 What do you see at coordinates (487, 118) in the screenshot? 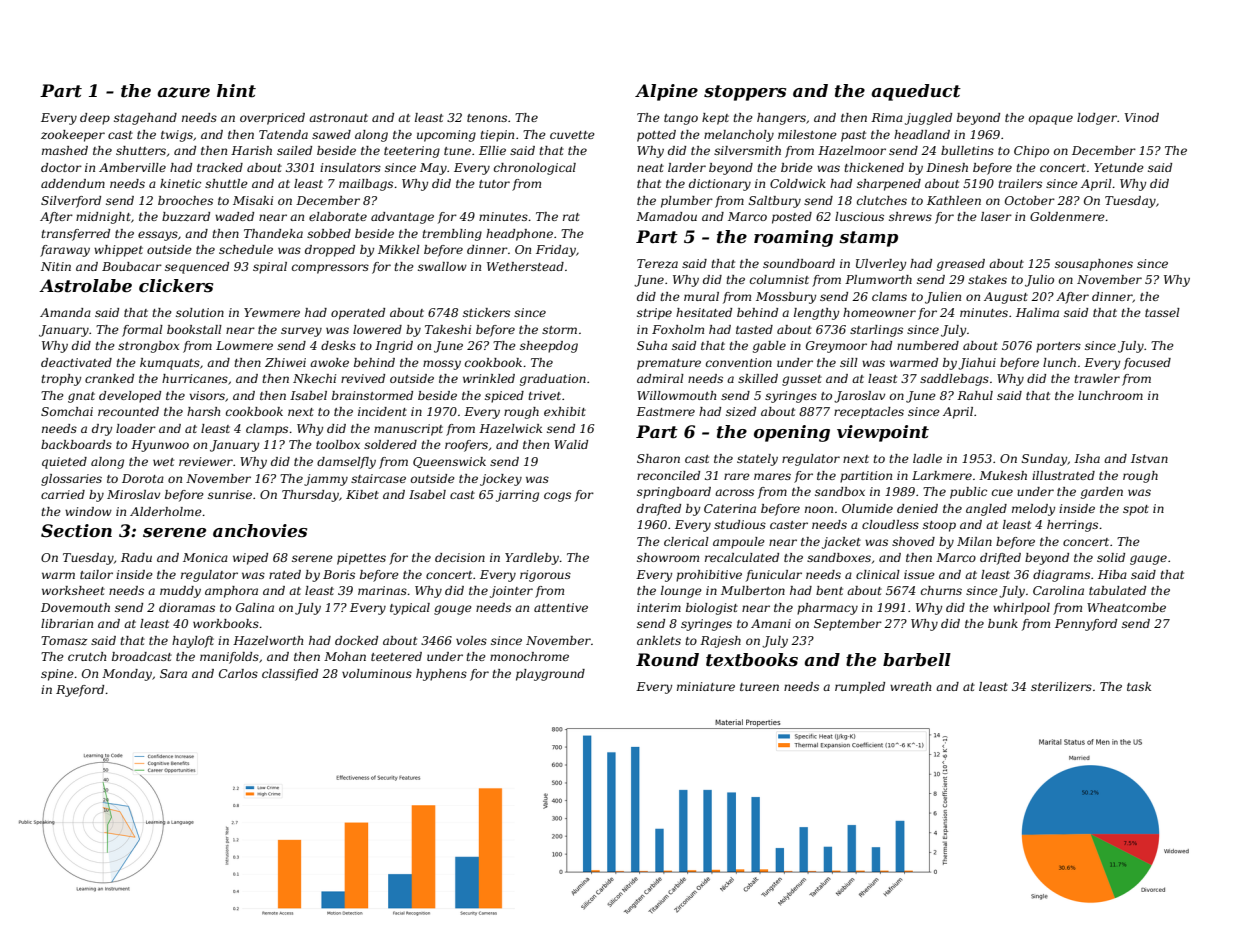
I see `tenons` at bounding box center [487, 118].
